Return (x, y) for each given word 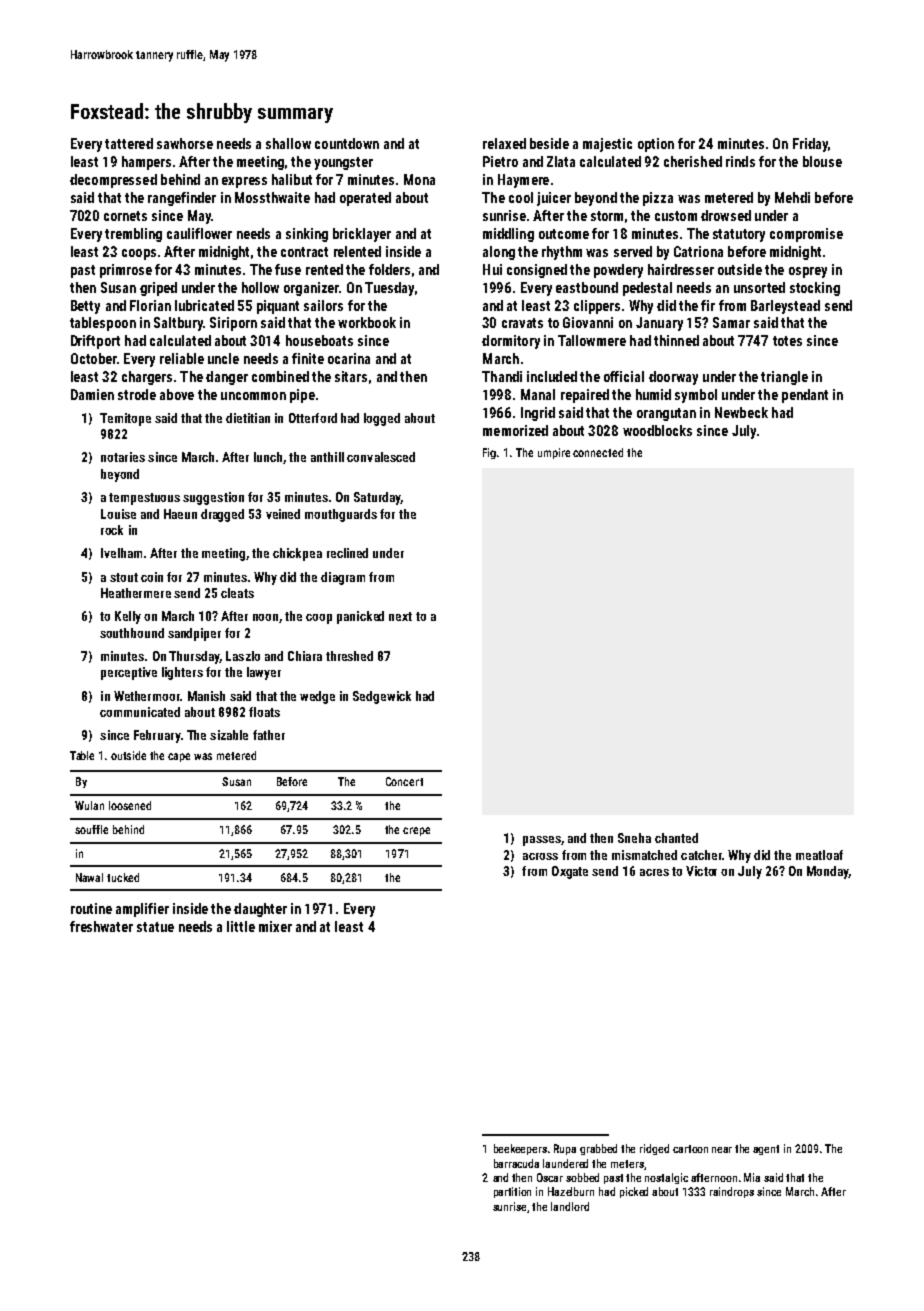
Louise (118, 514)
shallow (288, 143)
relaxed (504, 143)
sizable (229, 735)
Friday (810, 145)
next (400, 616)
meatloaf (819, 855)
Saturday (377, 498)
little (241, 926)
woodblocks (657, 430)
